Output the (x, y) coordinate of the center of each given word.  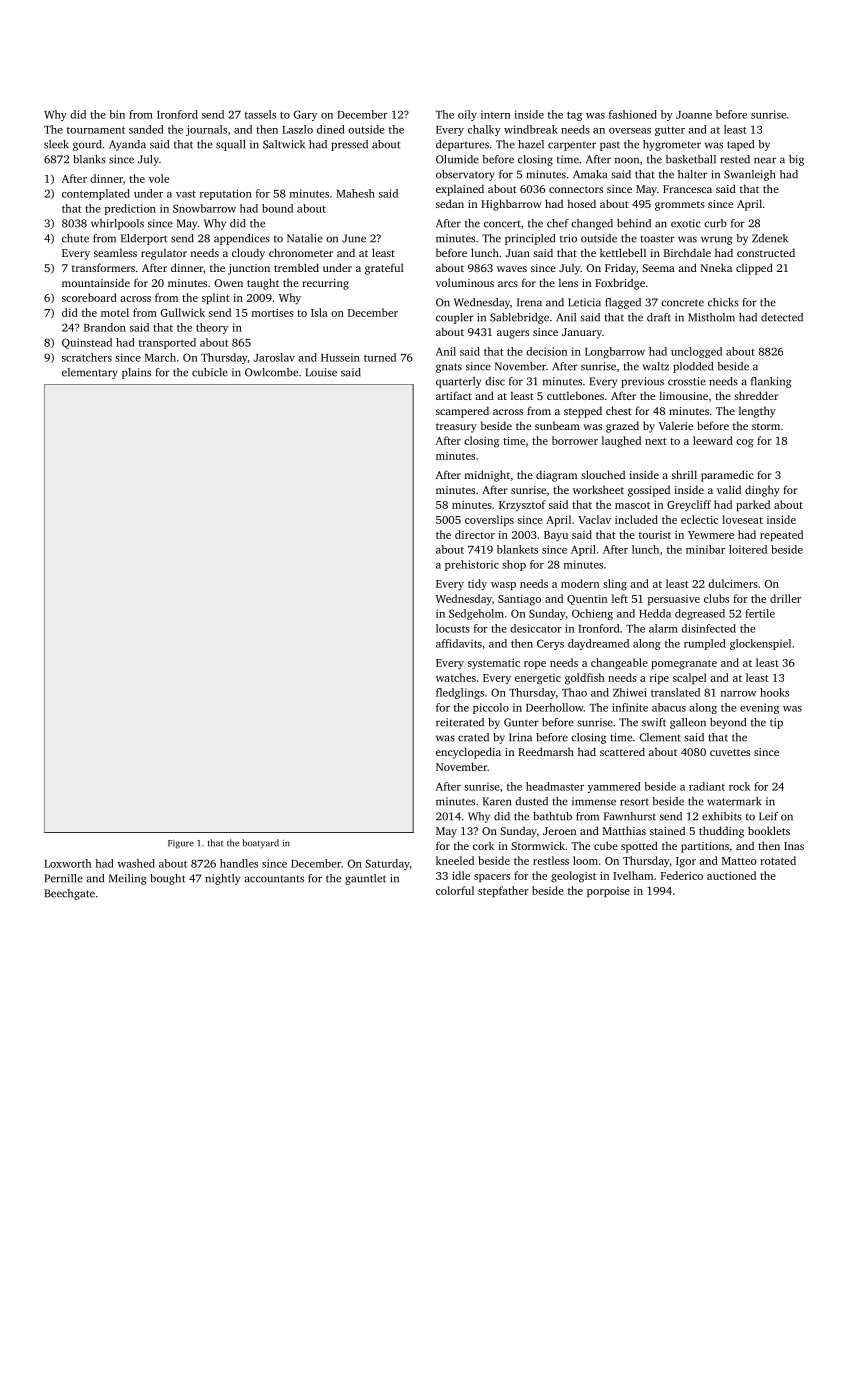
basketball (691, 159)
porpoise (608, 892)
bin (117, 114)
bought (167, 879)
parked (753, 506)
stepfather (503, 892)
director (475, 534)
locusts (453, 628)
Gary (305, 115)
